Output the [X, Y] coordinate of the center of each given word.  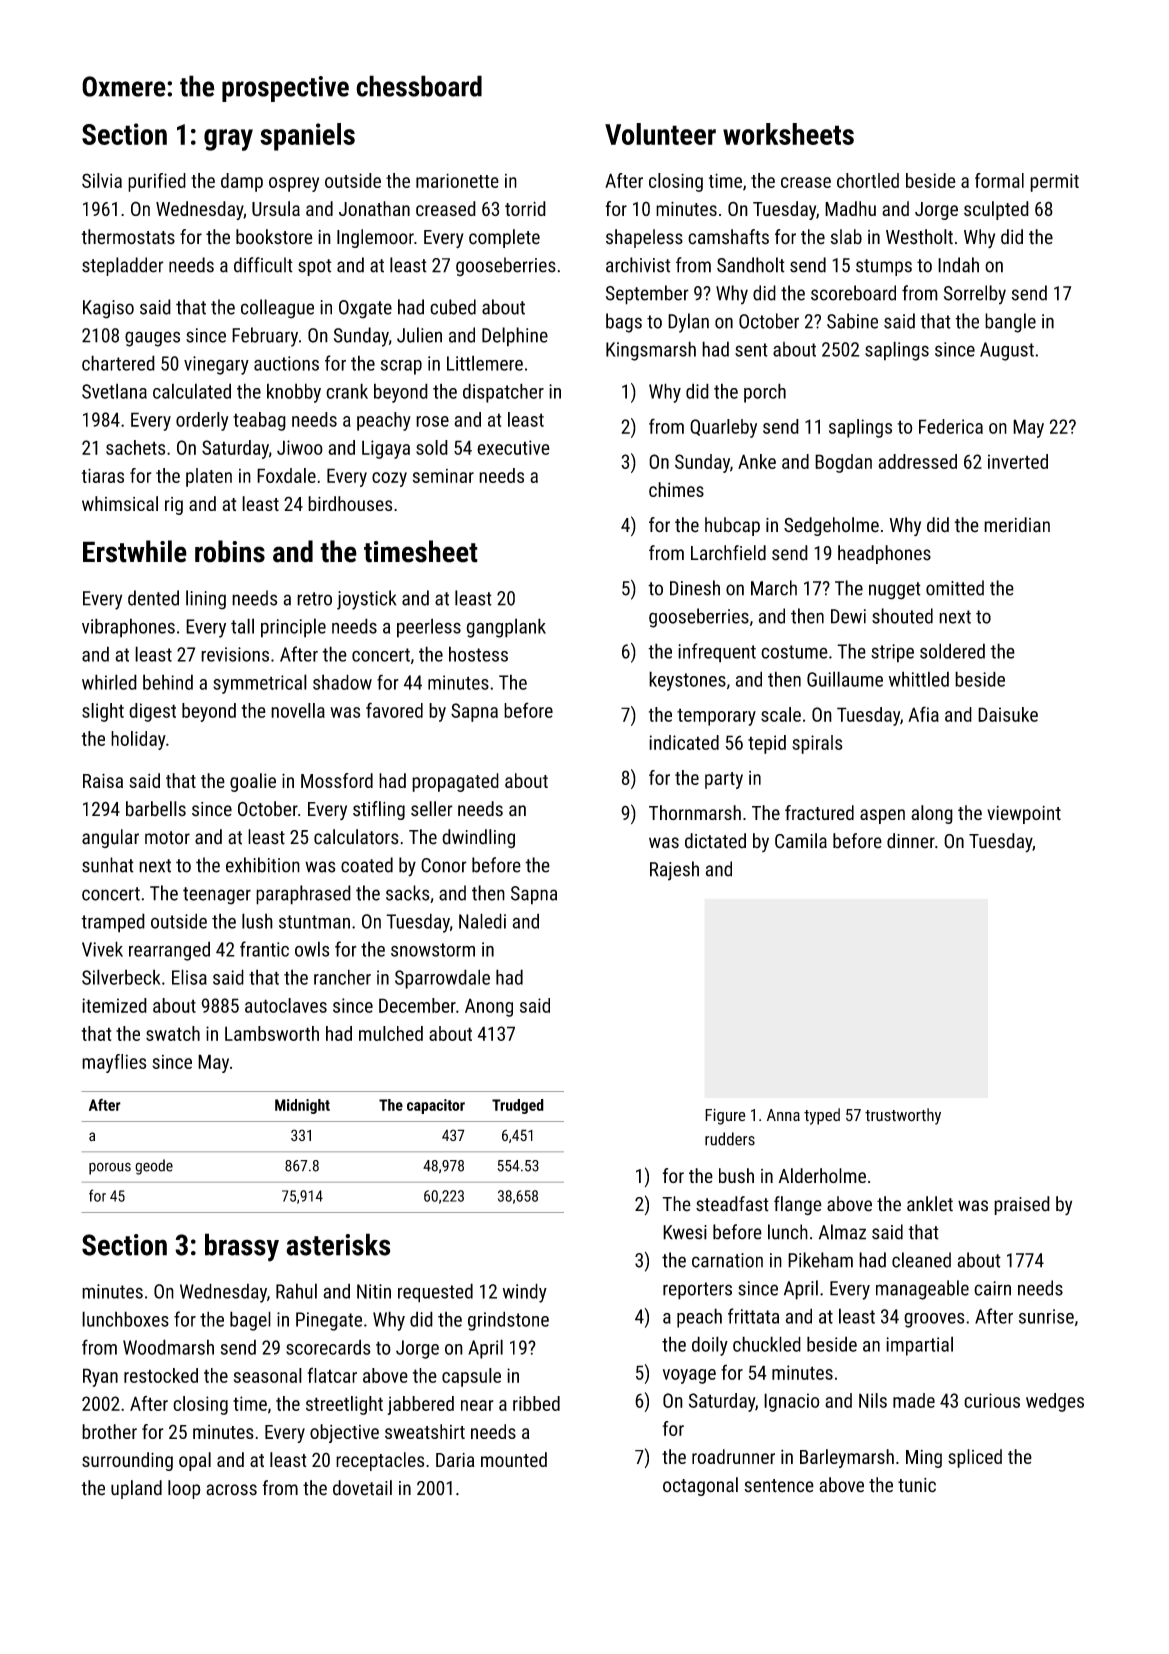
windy [525, 1293]
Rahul [296, 1291]
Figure [725, 1117]
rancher [342, 977]
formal [999, 180]
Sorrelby [975, 295]
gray [228, 140]
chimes [676, 489]
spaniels [307, 137]
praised [1022, 1205]
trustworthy [903, 1116]
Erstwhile [135, 551]
